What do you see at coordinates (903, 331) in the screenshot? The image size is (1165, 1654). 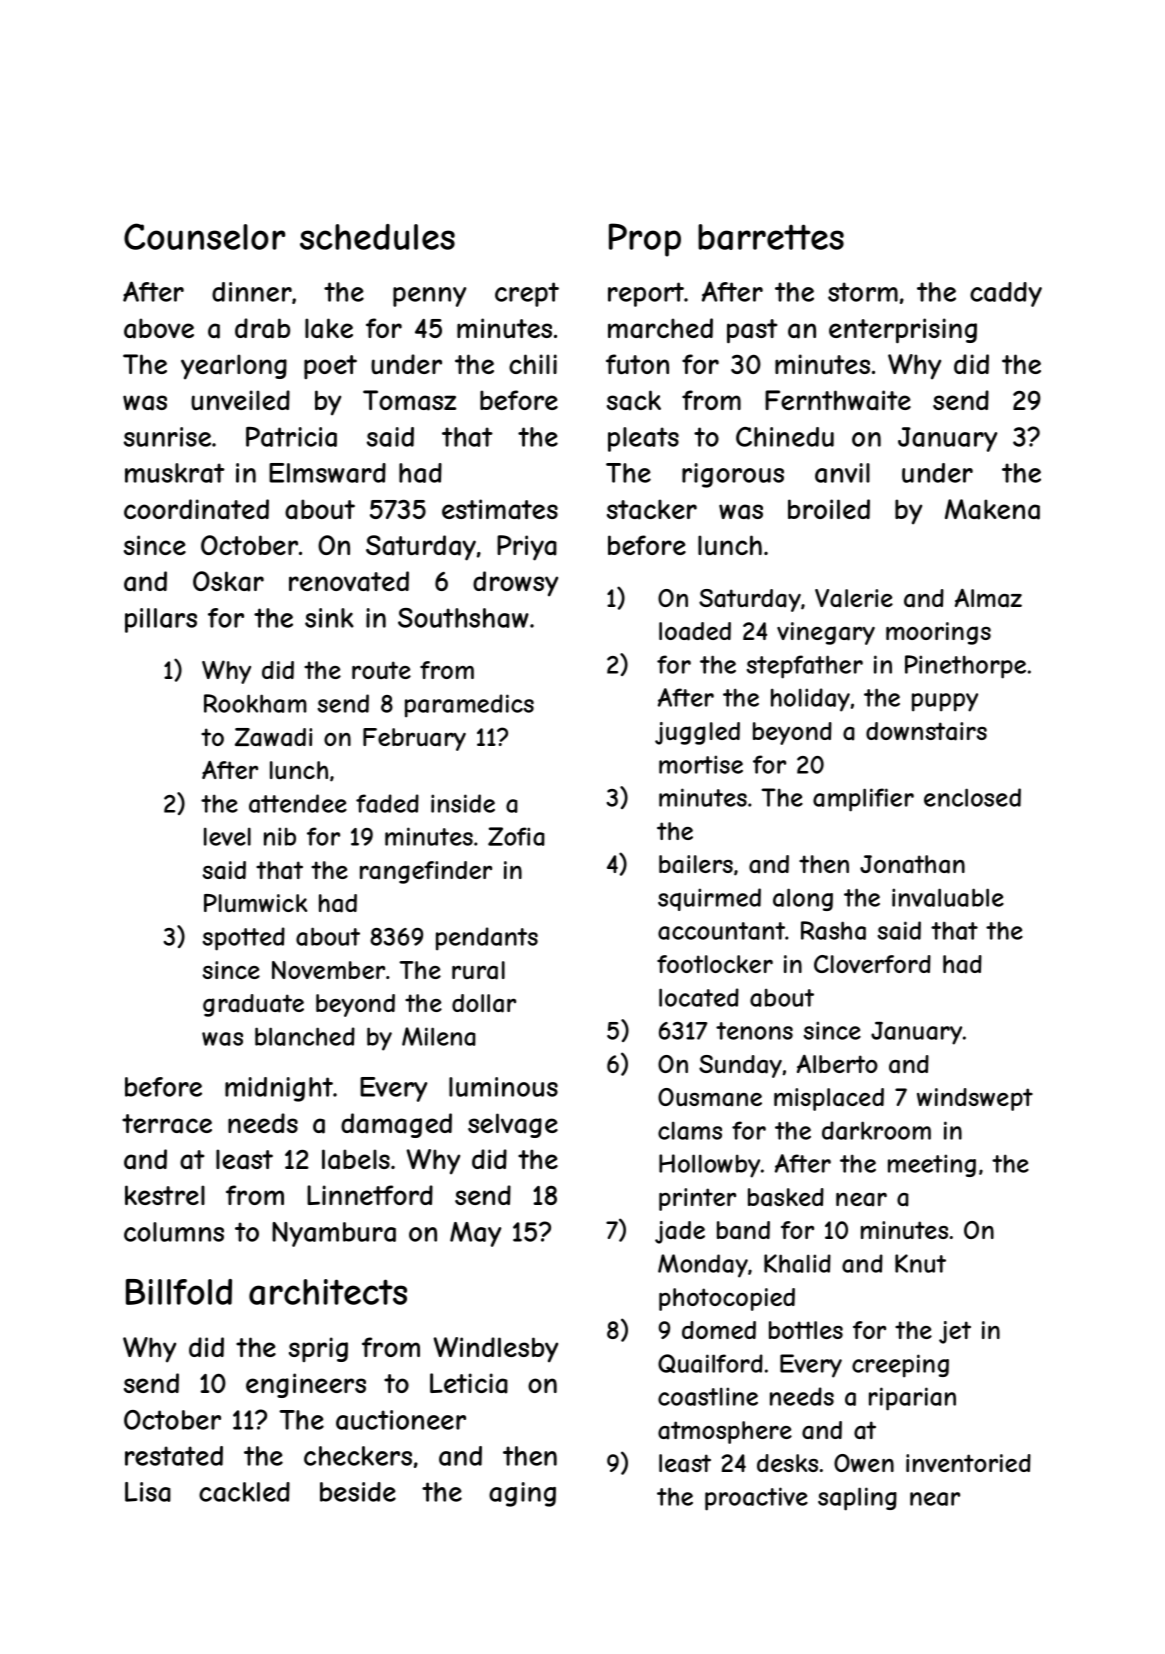 I see `enterprising` at bounding box center [903, 331].
